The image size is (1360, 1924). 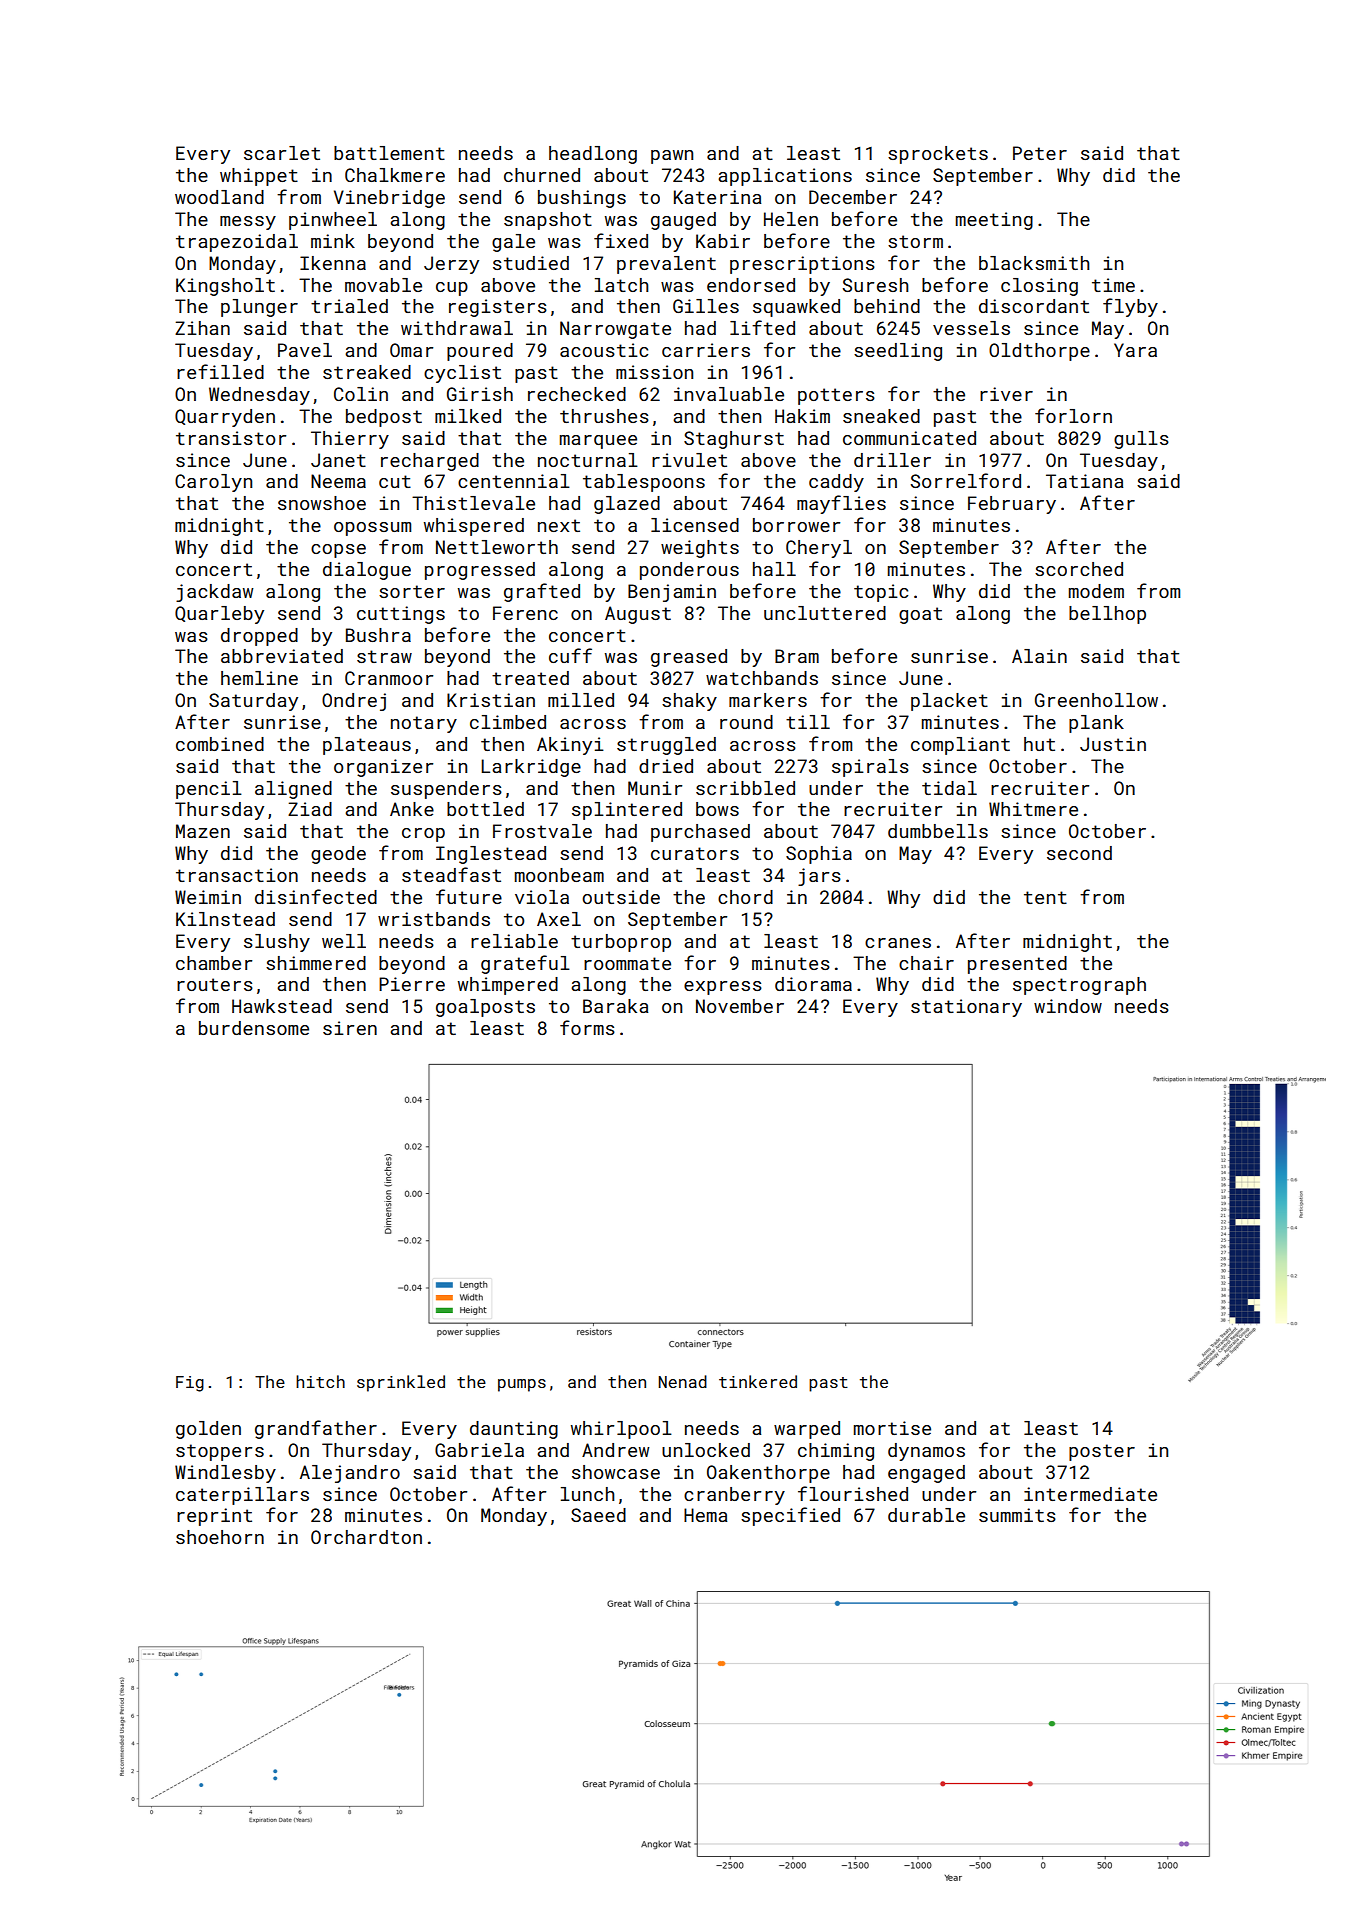 What do you see at coordinates (1107, 615) in the screenshot?
I see `bellhop` at bounding box center [1107, 615].
